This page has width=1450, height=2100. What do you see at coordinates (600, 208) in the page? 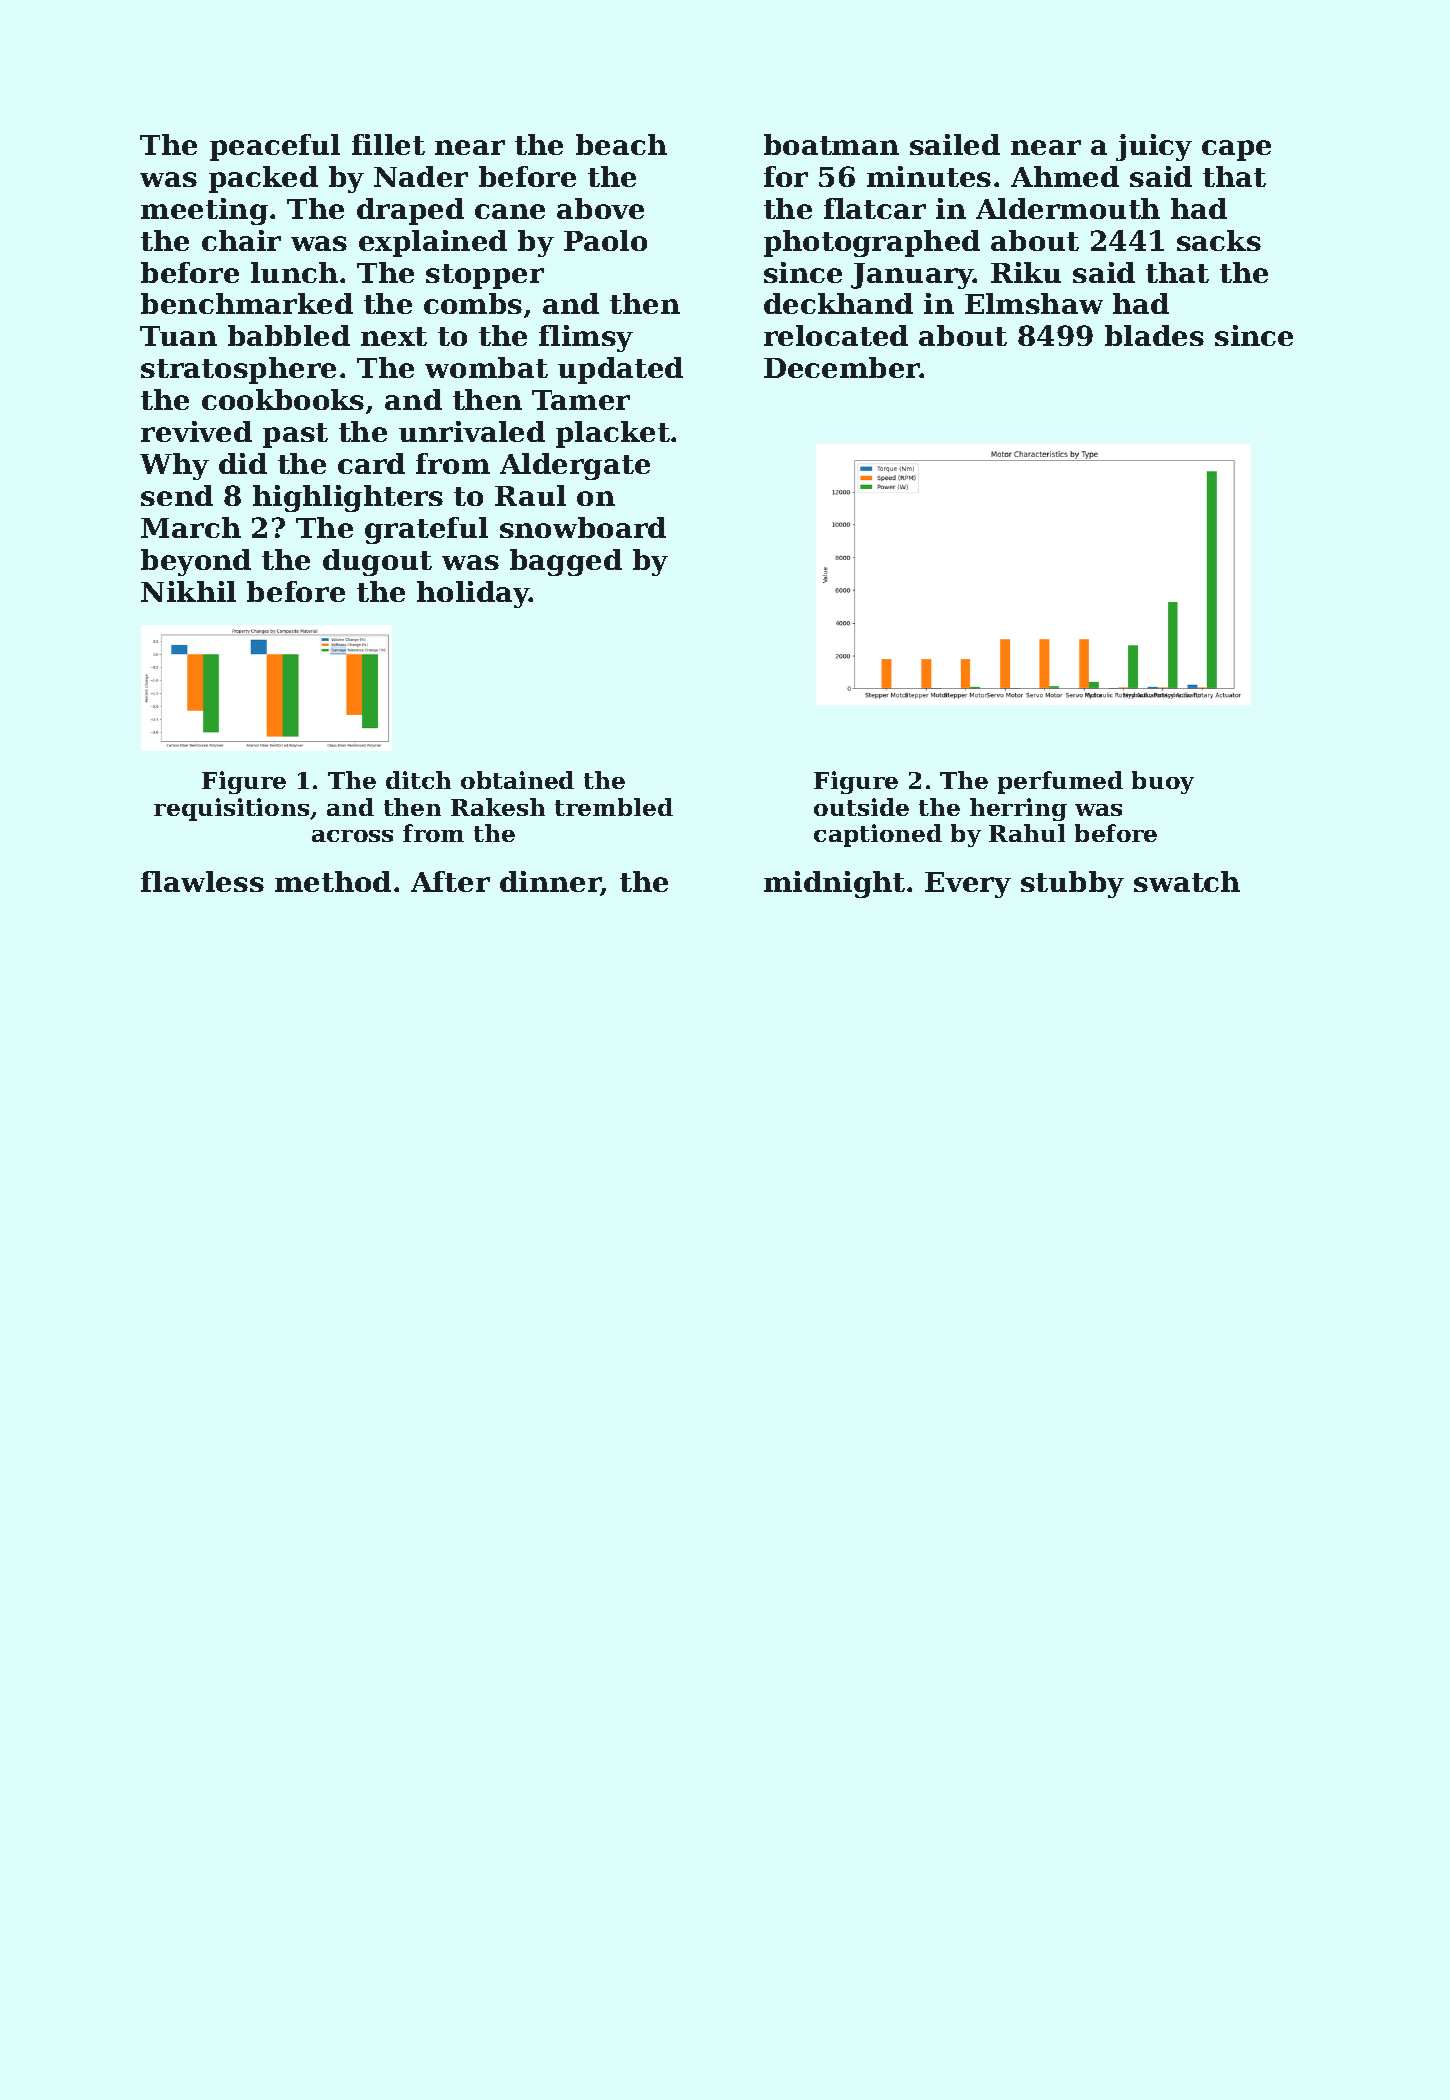
I see `above` at bounding box center [600, 208].
